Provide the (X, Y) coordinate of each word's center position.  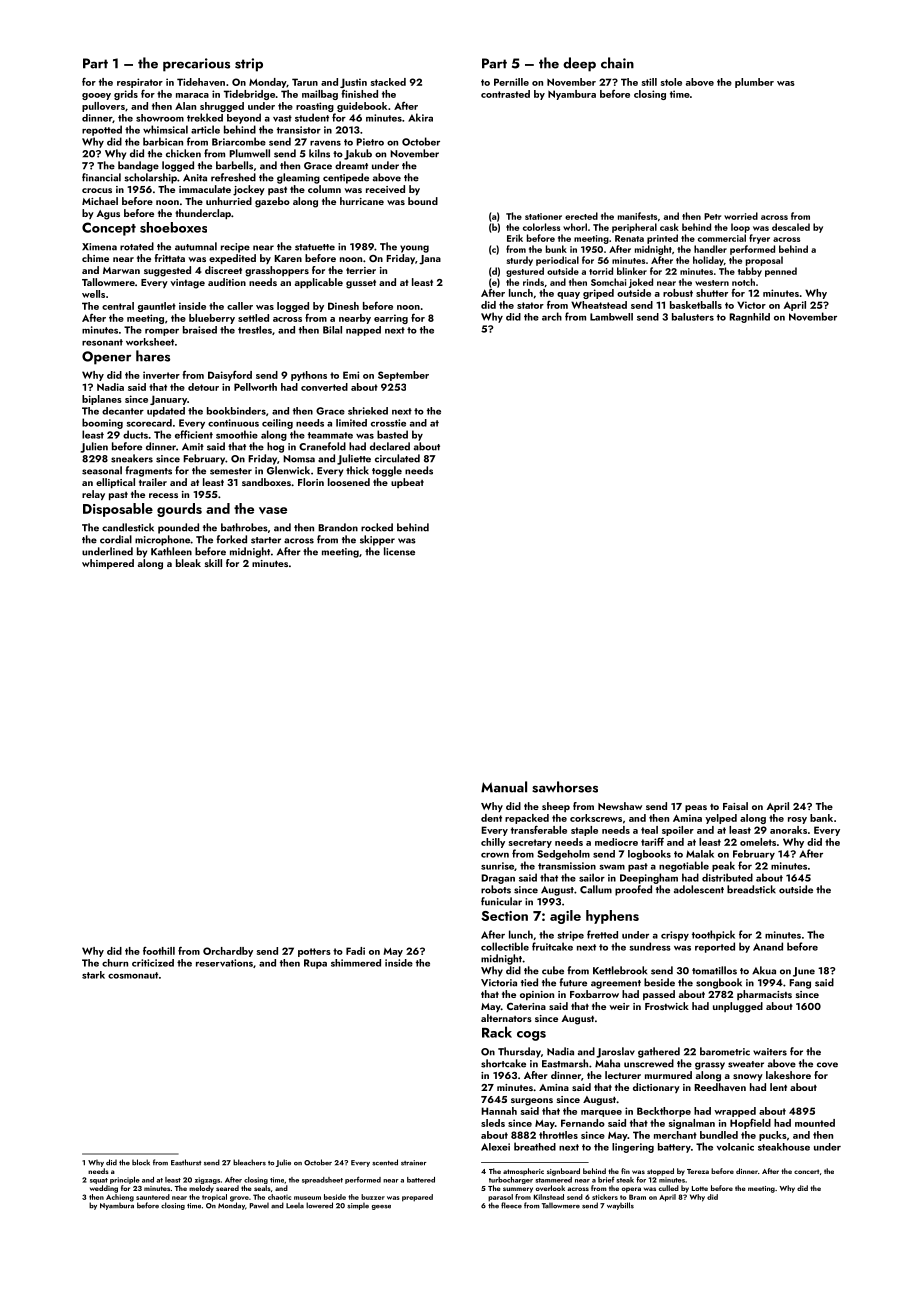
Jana (430, 260)
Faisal (735, 806)
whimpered (108, 564)
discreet (223, 270)
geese (381, 1207)
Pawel (259, 1206)
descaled (791, 227)
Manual (504, 787)
